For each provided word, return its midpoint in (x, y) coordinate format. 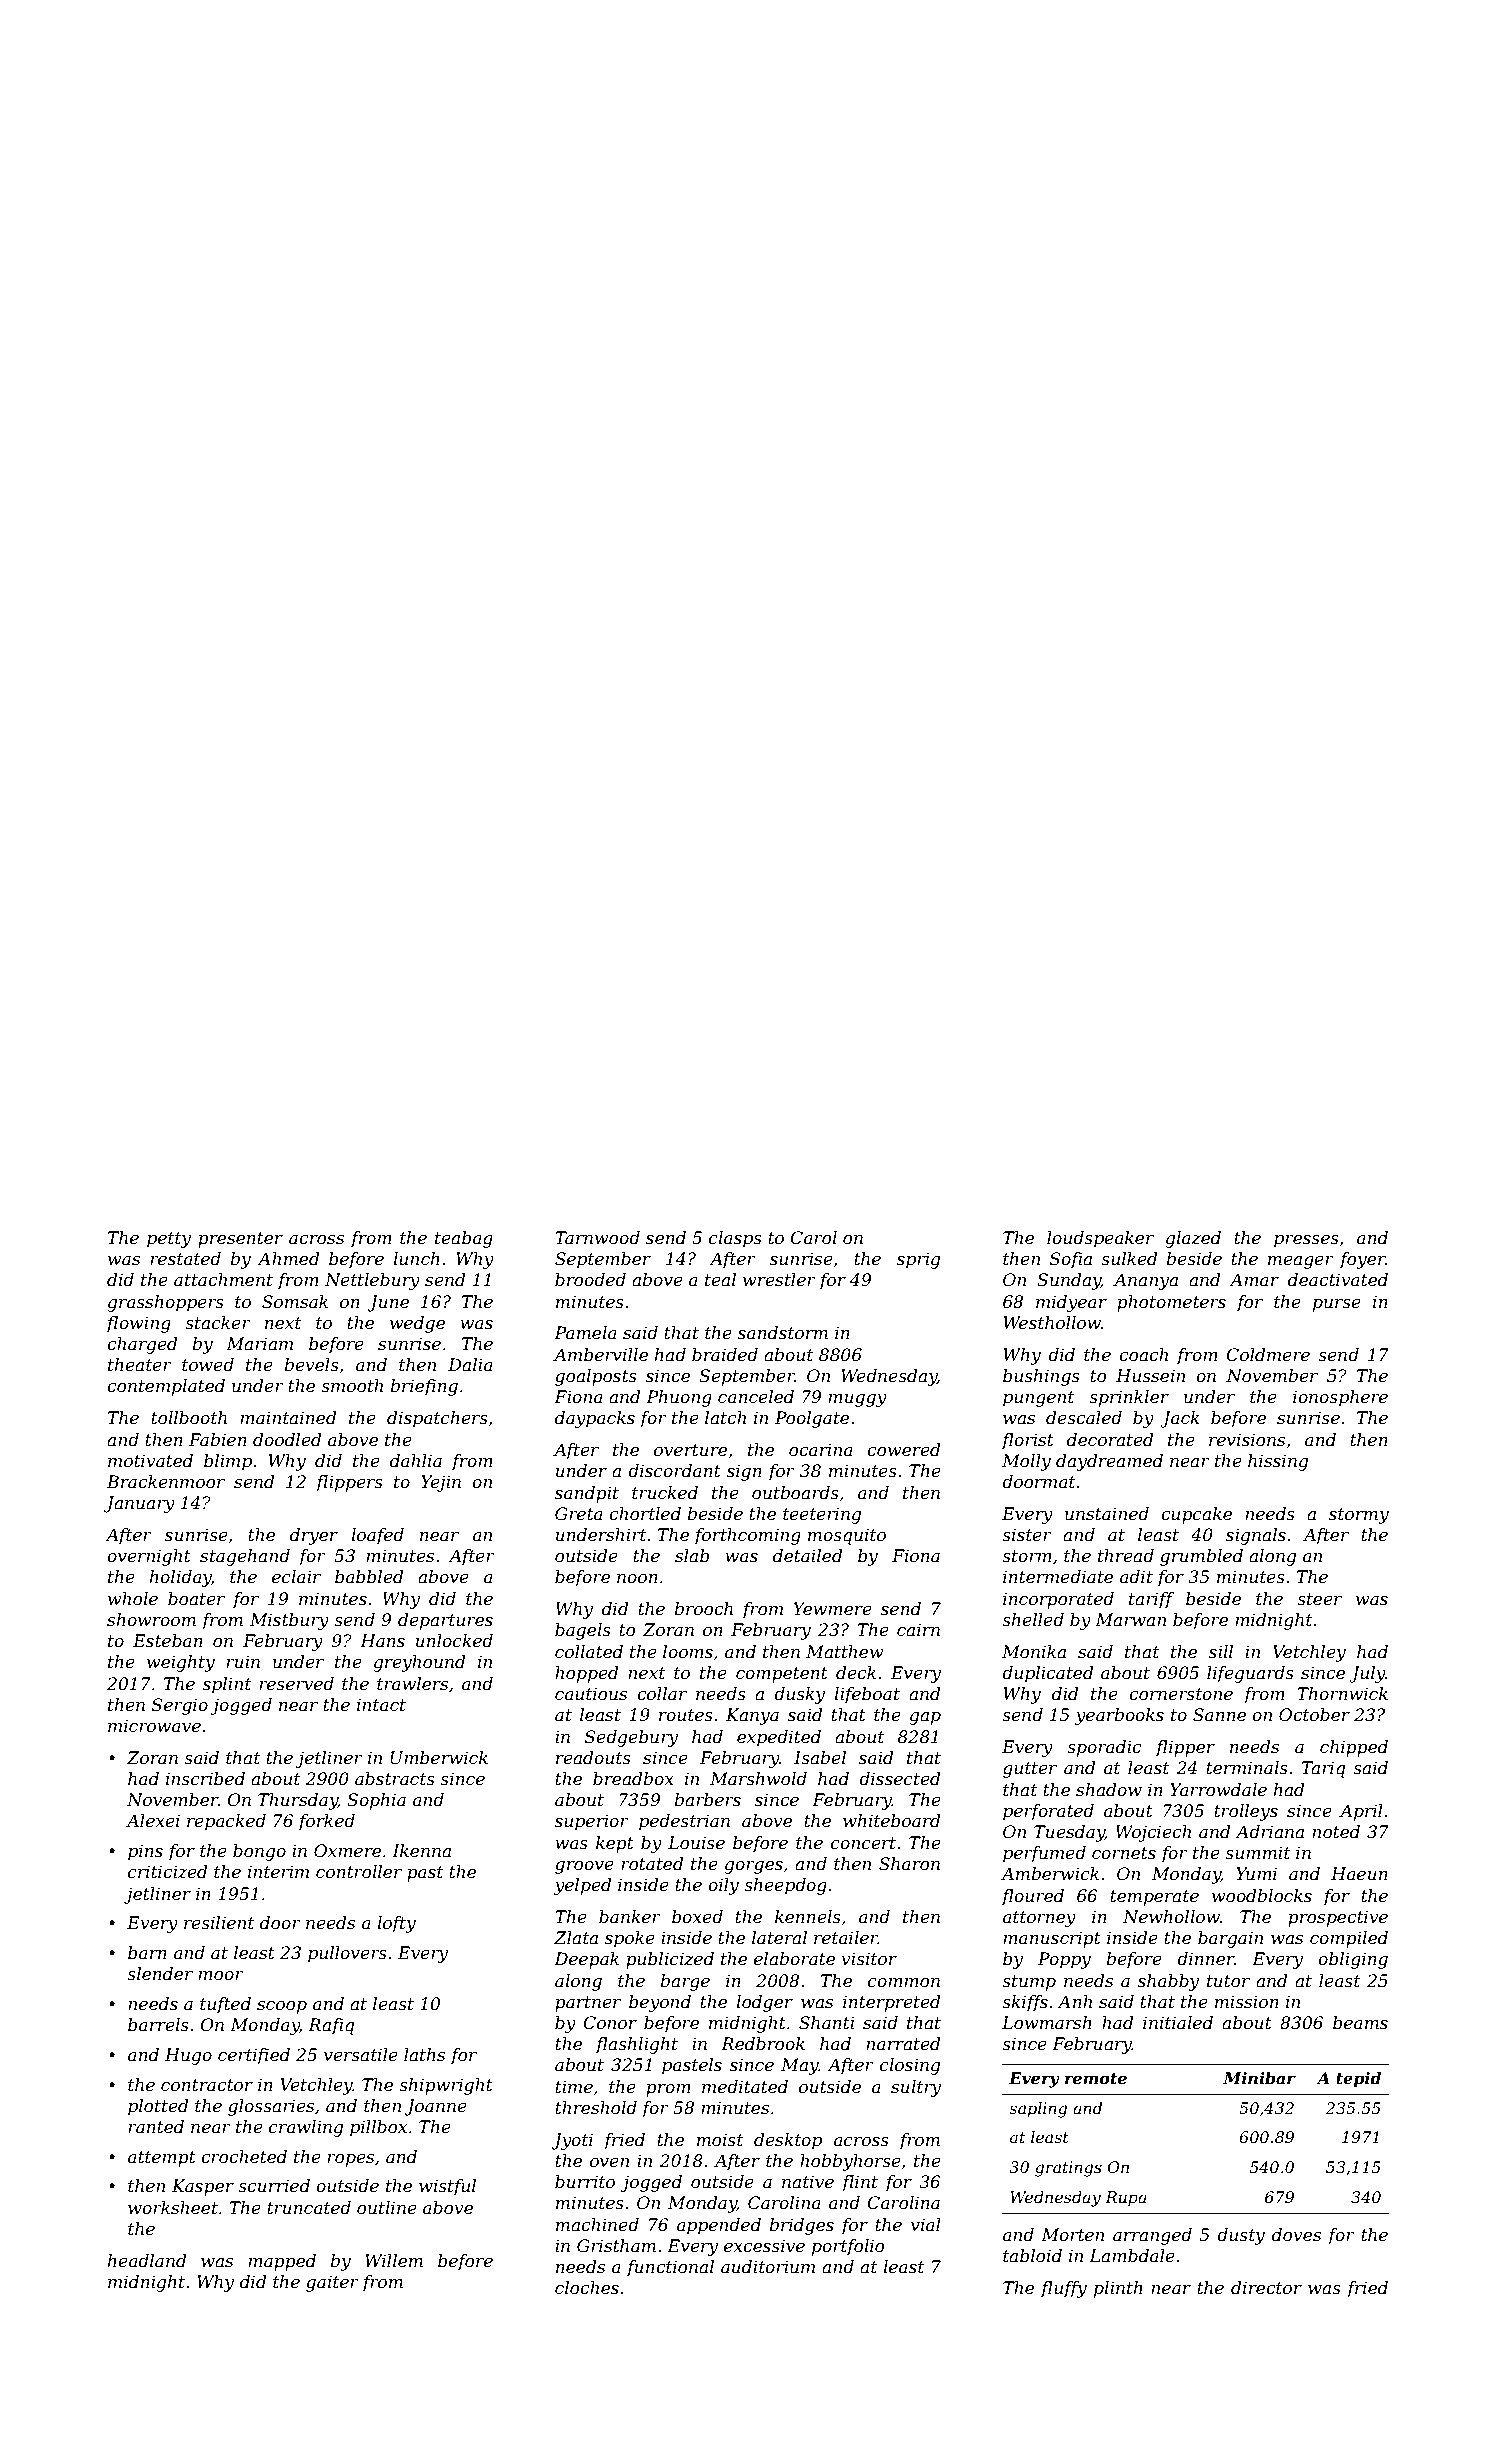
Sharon (909, 1864)
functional (670, 2268)
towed (208, 1365)
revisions (1247, 1440)
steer (1319, 1599)
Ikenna (421, 1850)
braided (725, 1355)
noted (1336, 1831)
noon (637, 1579)
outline (387, 2208)
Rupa (1126, 2199)
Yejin (441, 1483)
